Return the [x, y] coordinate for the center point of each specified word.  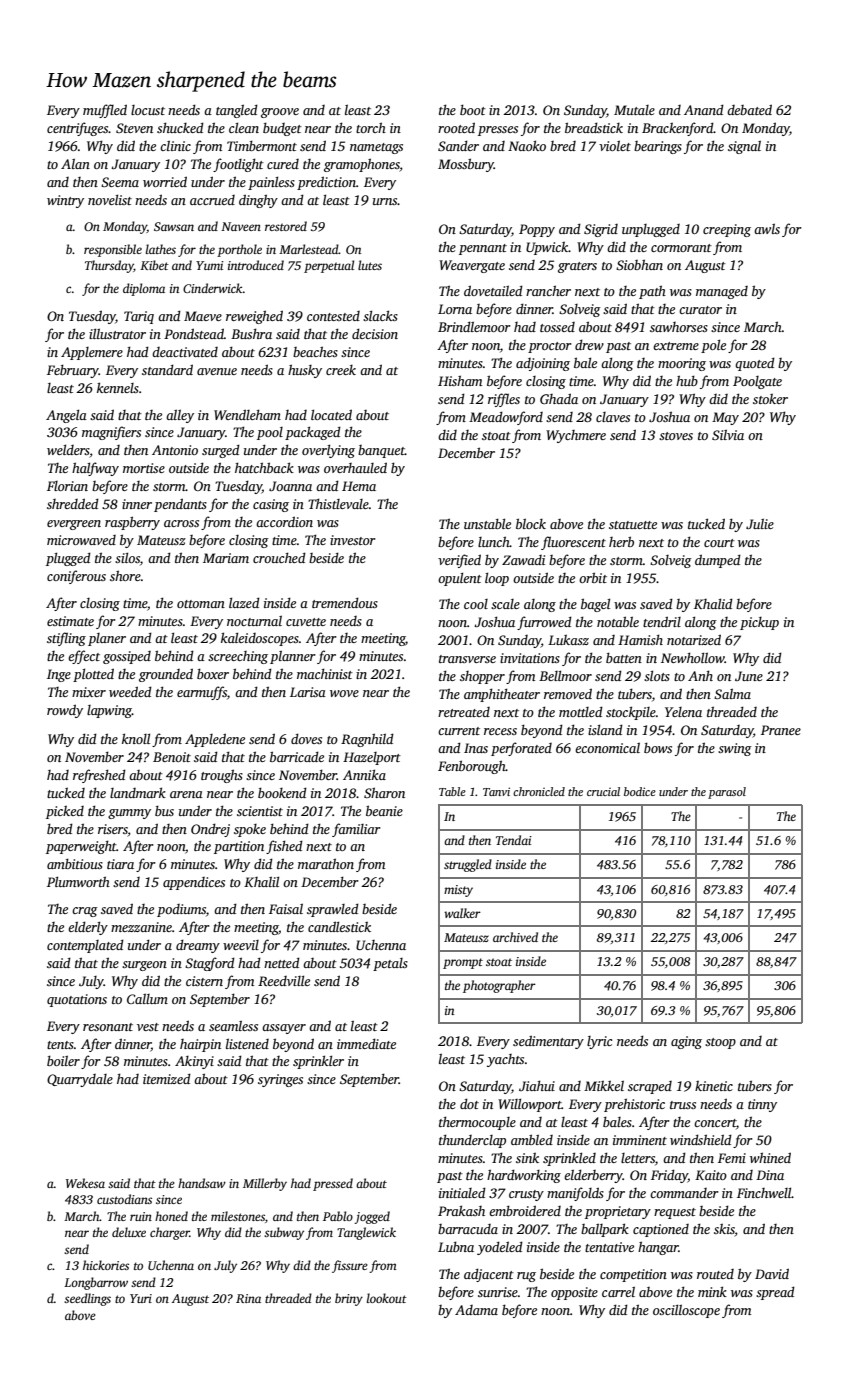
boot [473, 109]
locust [148, 110]
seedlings [87, 1299]
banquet [381, 451]
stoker [770, 399]
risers [113, 829]
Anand [704, 109]
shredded [73, 503]
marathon [326, 863]
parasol [727, 793]
